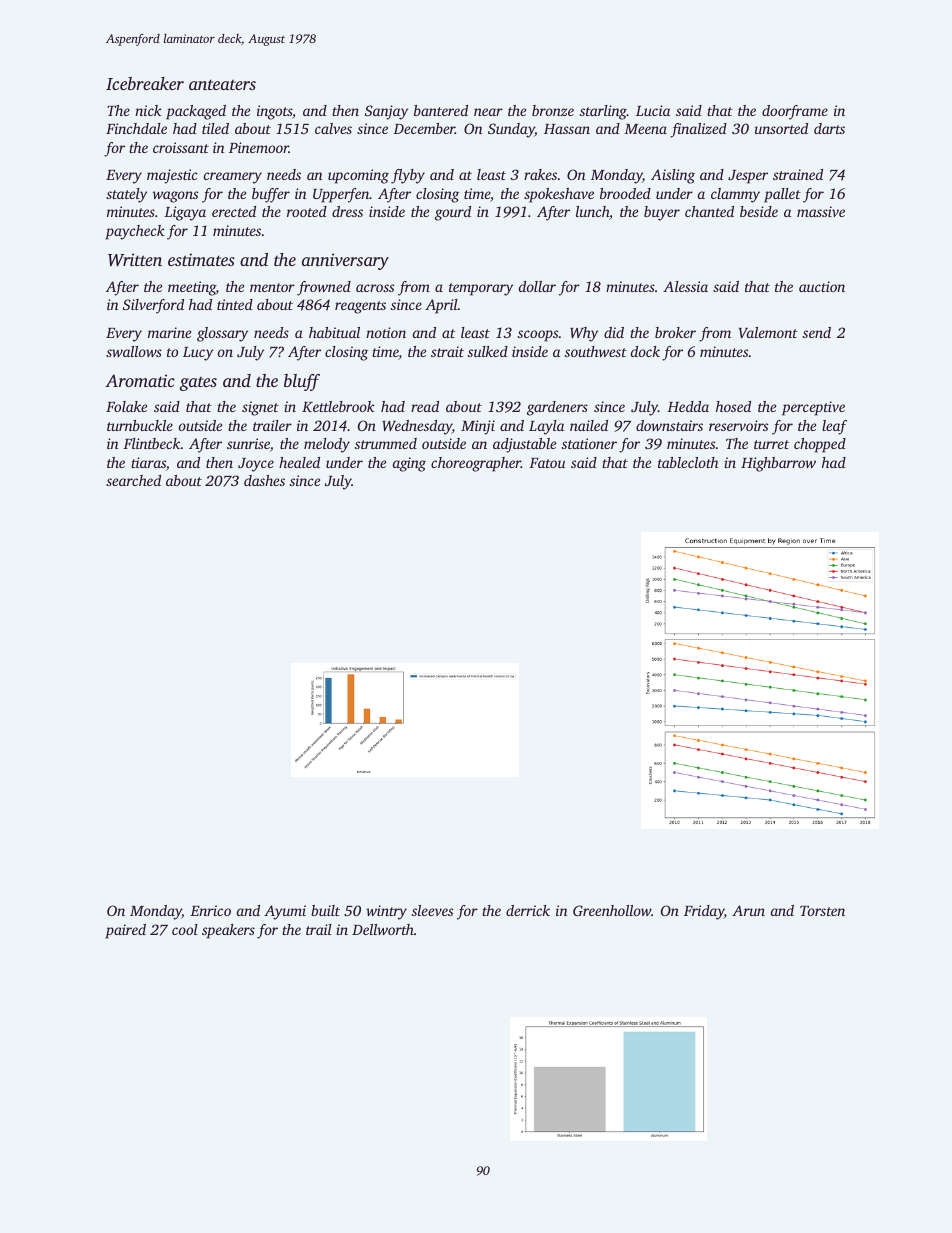 This page has height=1233, width=952. What do you see at coordinates (653, 110) in the page?
I see `Lucia` at bounding box center [653, 110].
